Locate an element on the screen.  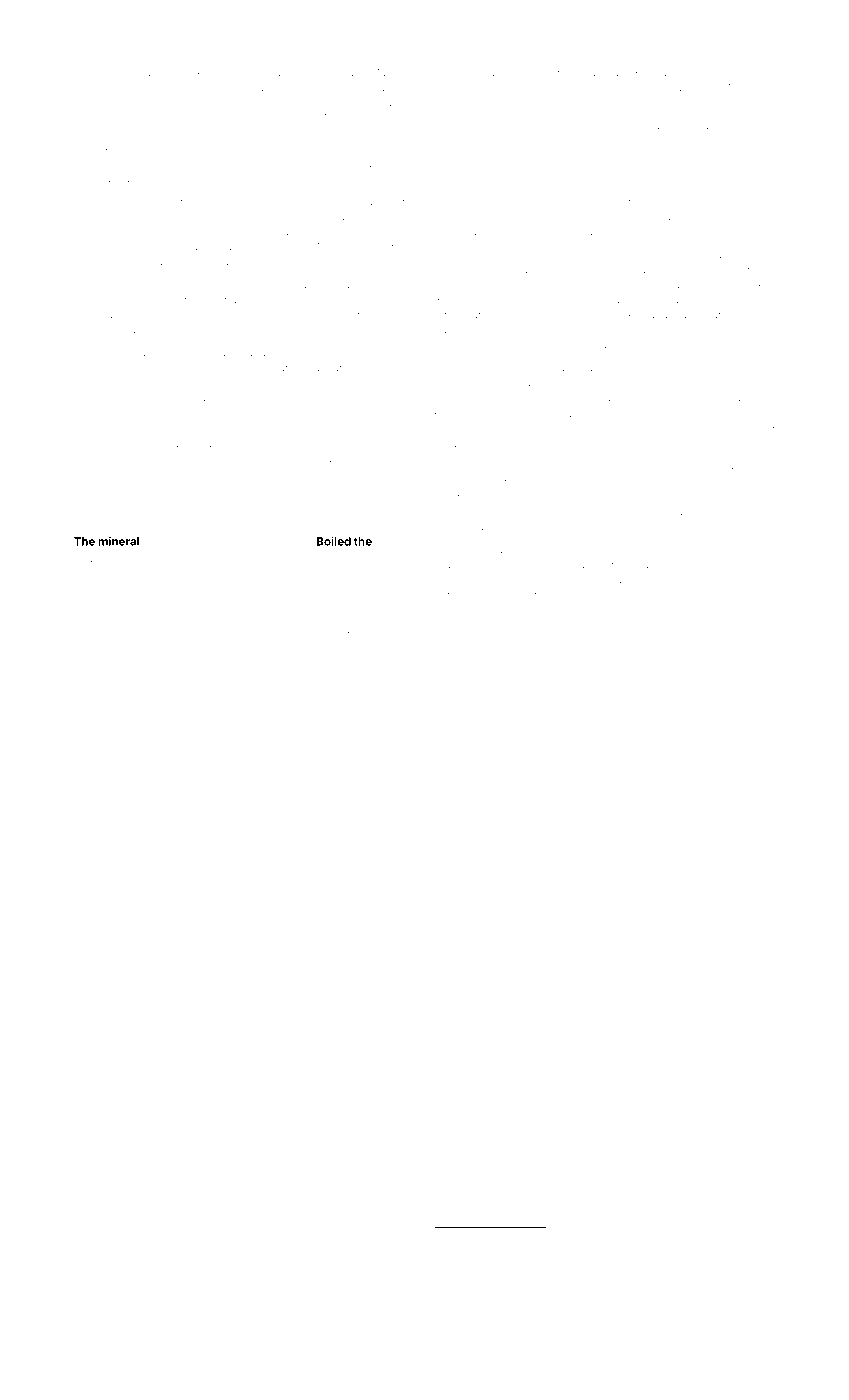
returned is located at coordinates (375, 202).
